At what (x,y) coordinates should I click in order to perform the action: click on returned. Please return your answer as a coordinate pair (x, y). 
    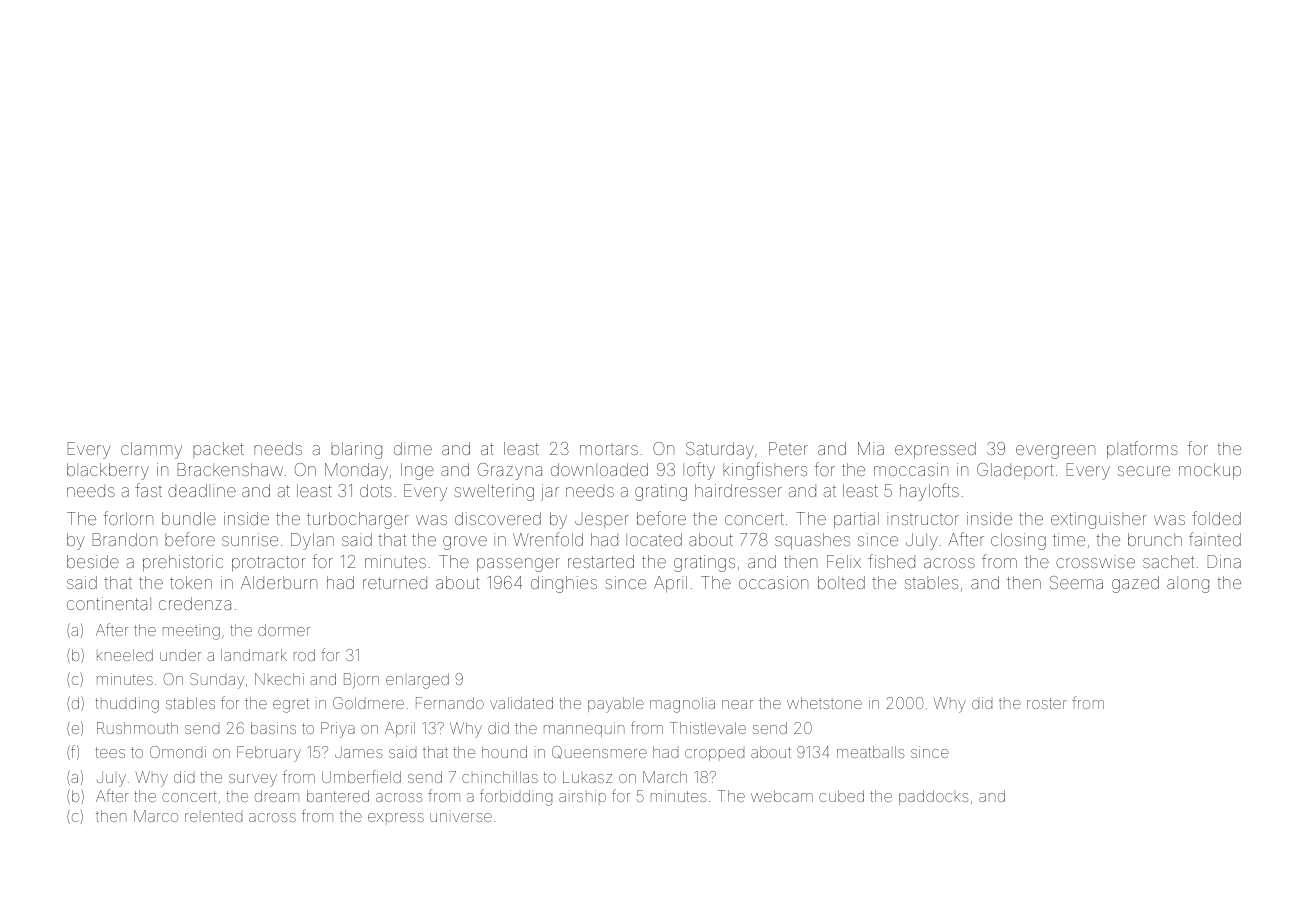
    Looking at the image, I should click on (395, 583).
